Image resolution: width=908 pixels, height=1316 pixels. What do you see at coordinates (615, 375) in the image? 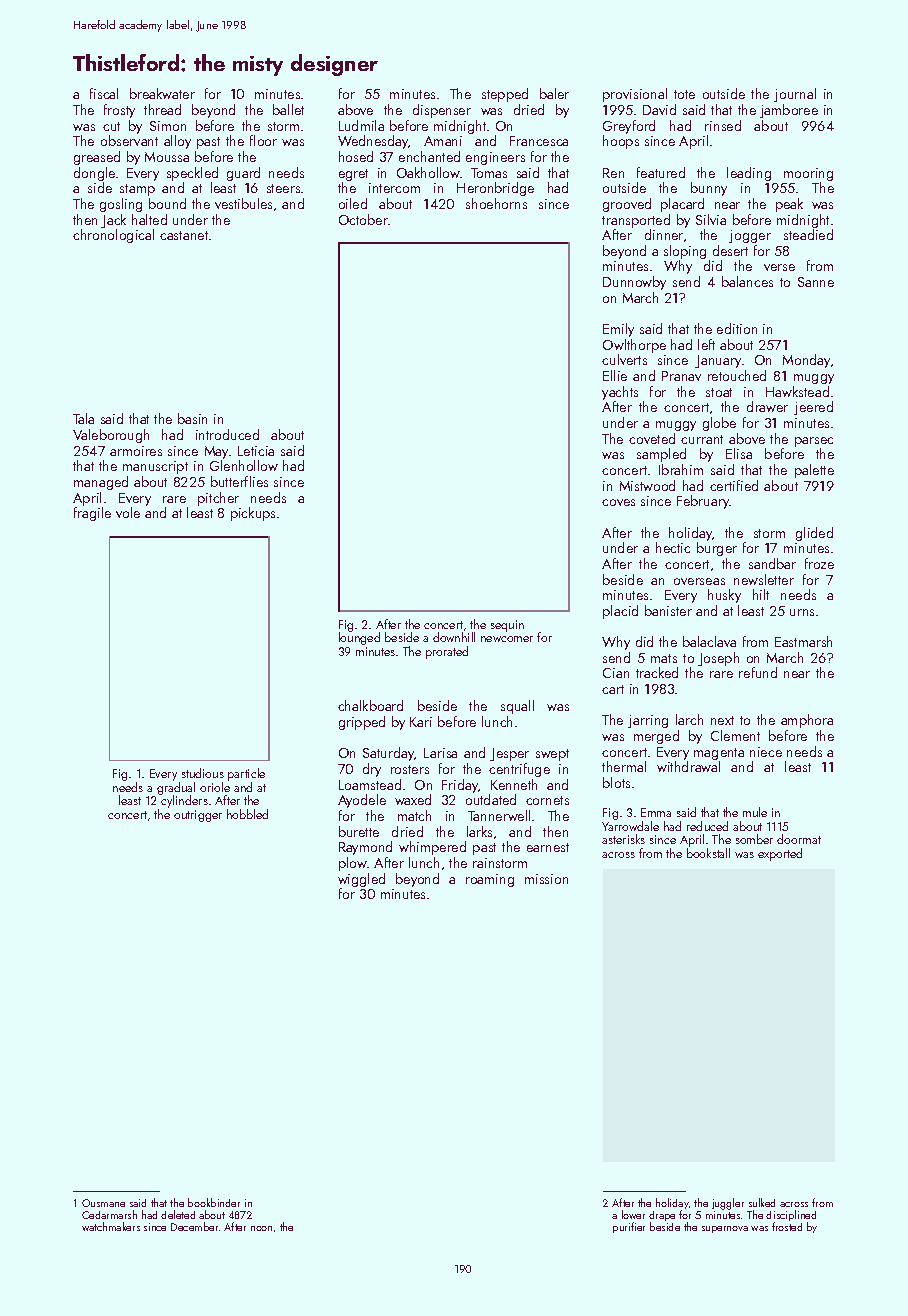
I see `Ellie` at bounding box center [615, 375].
